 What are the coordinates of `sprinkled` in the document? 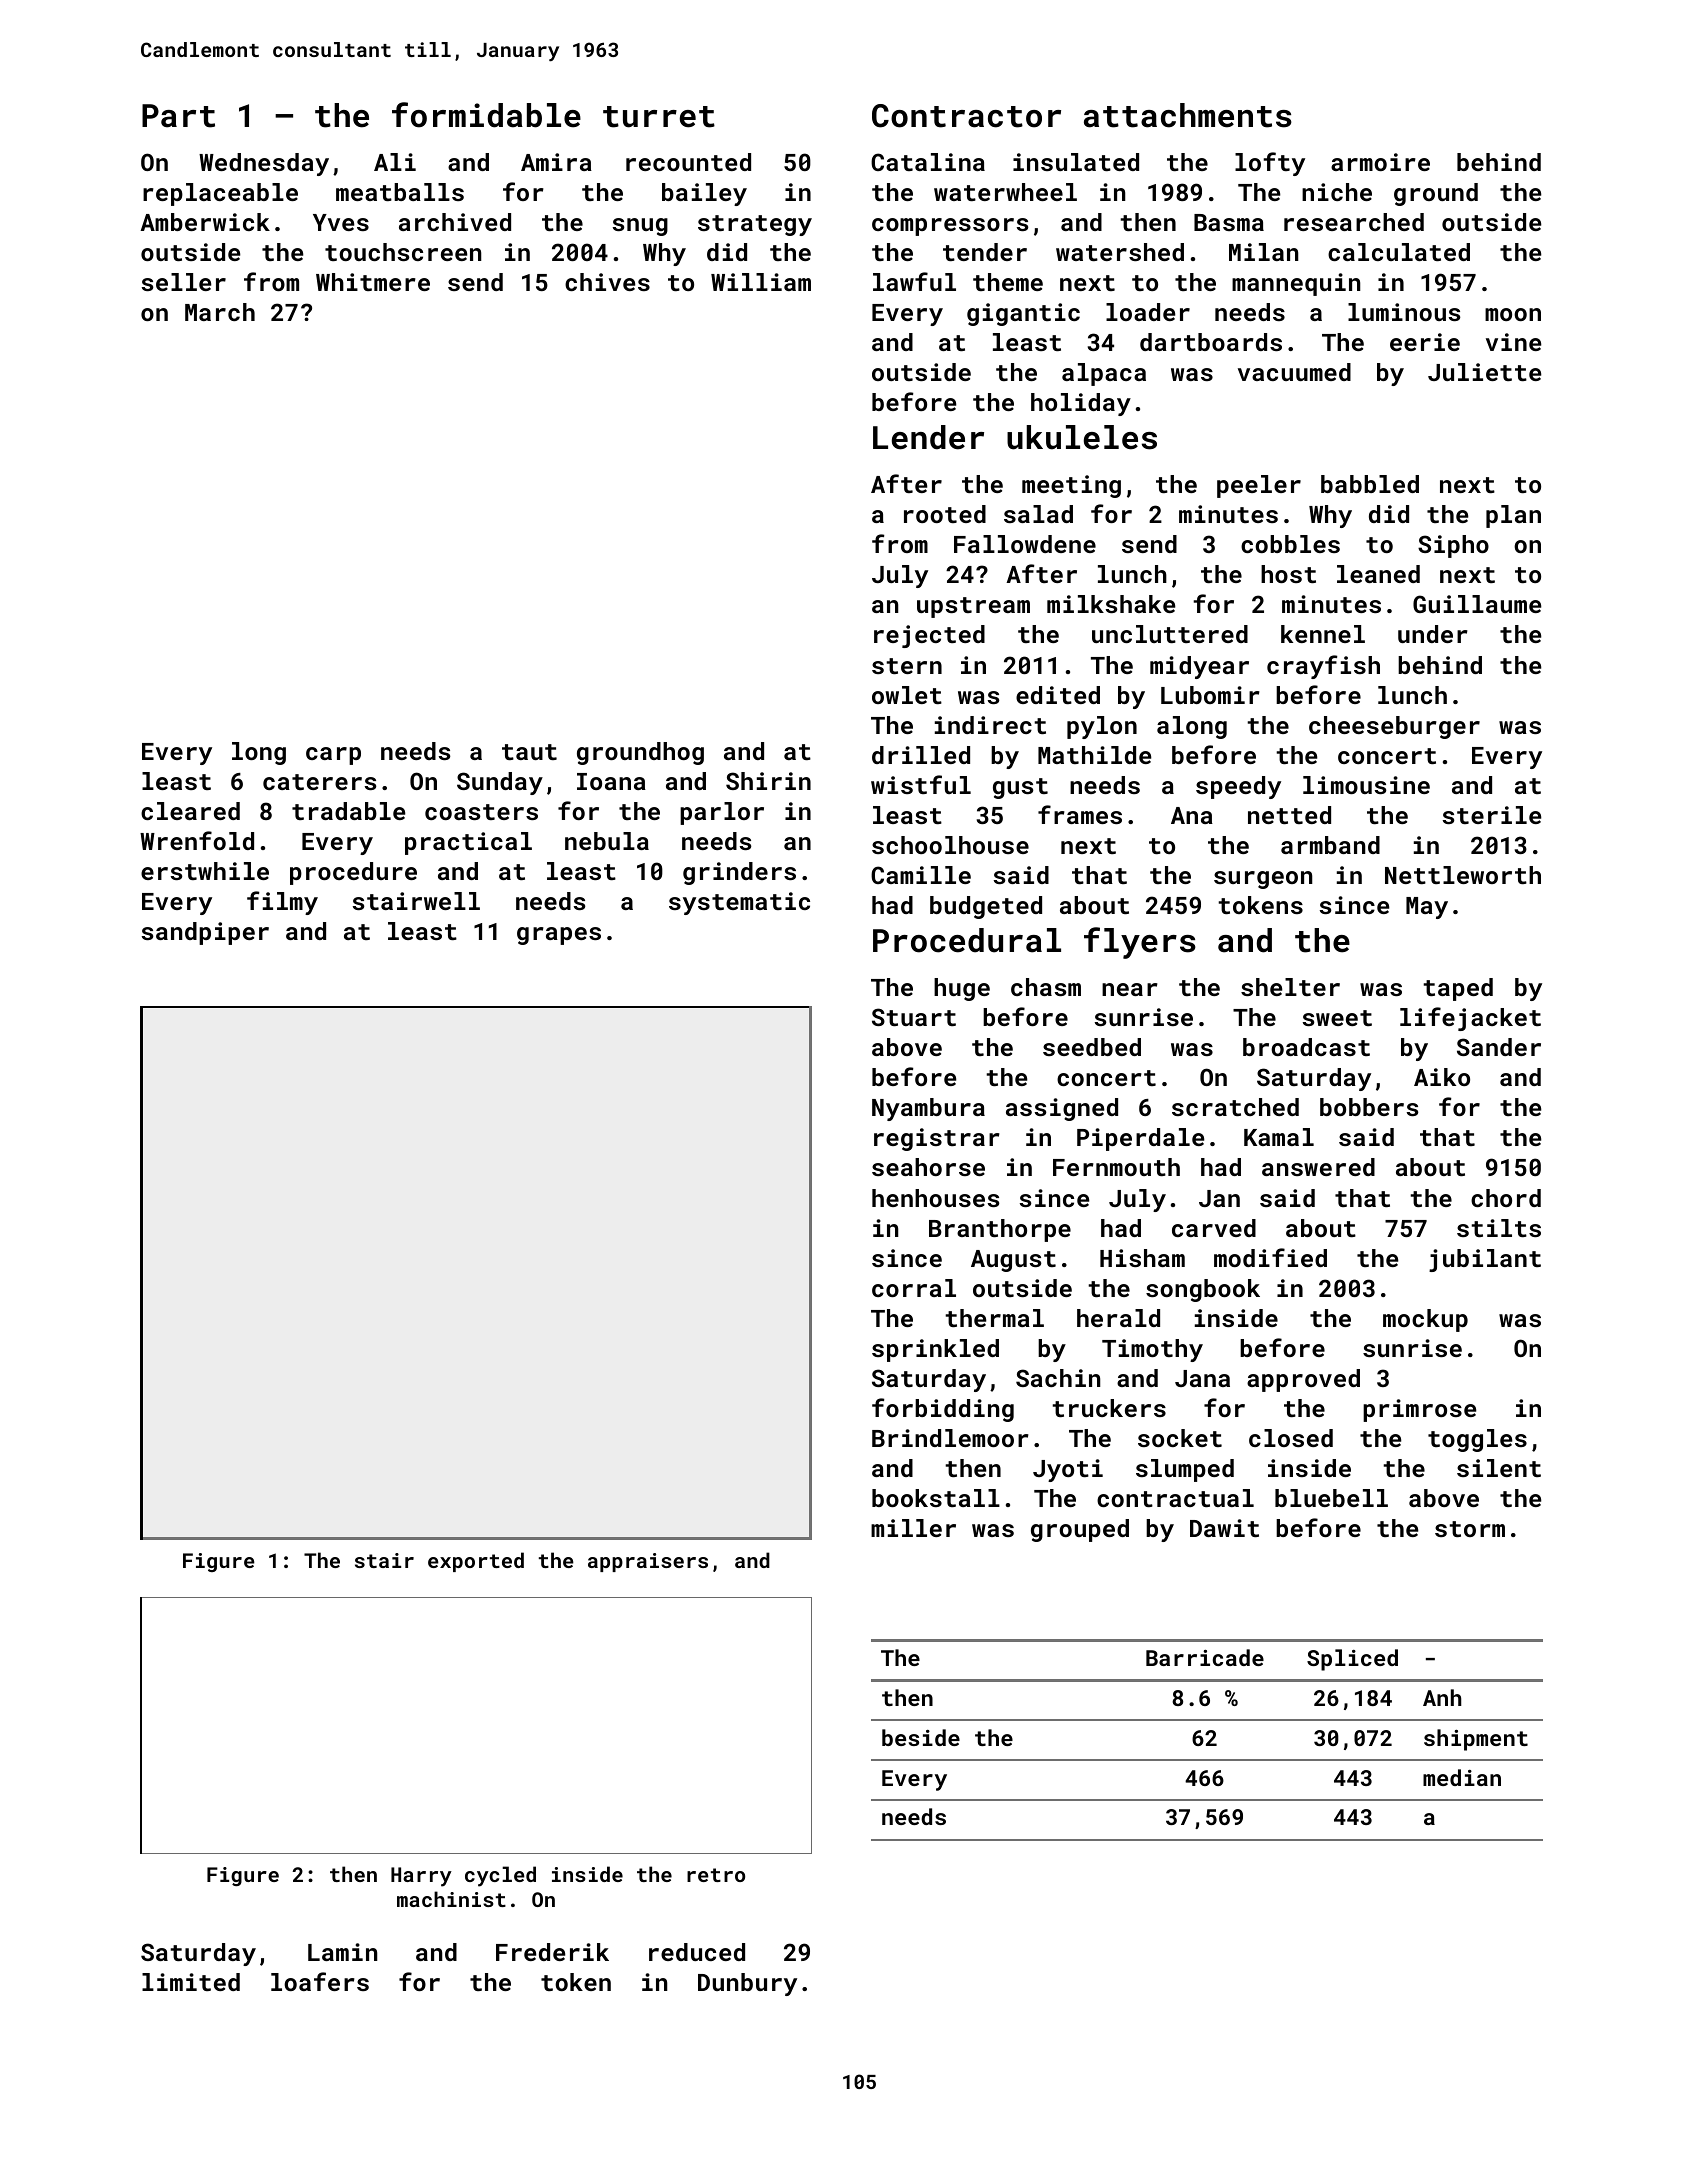 It's located at (935, 1350).
